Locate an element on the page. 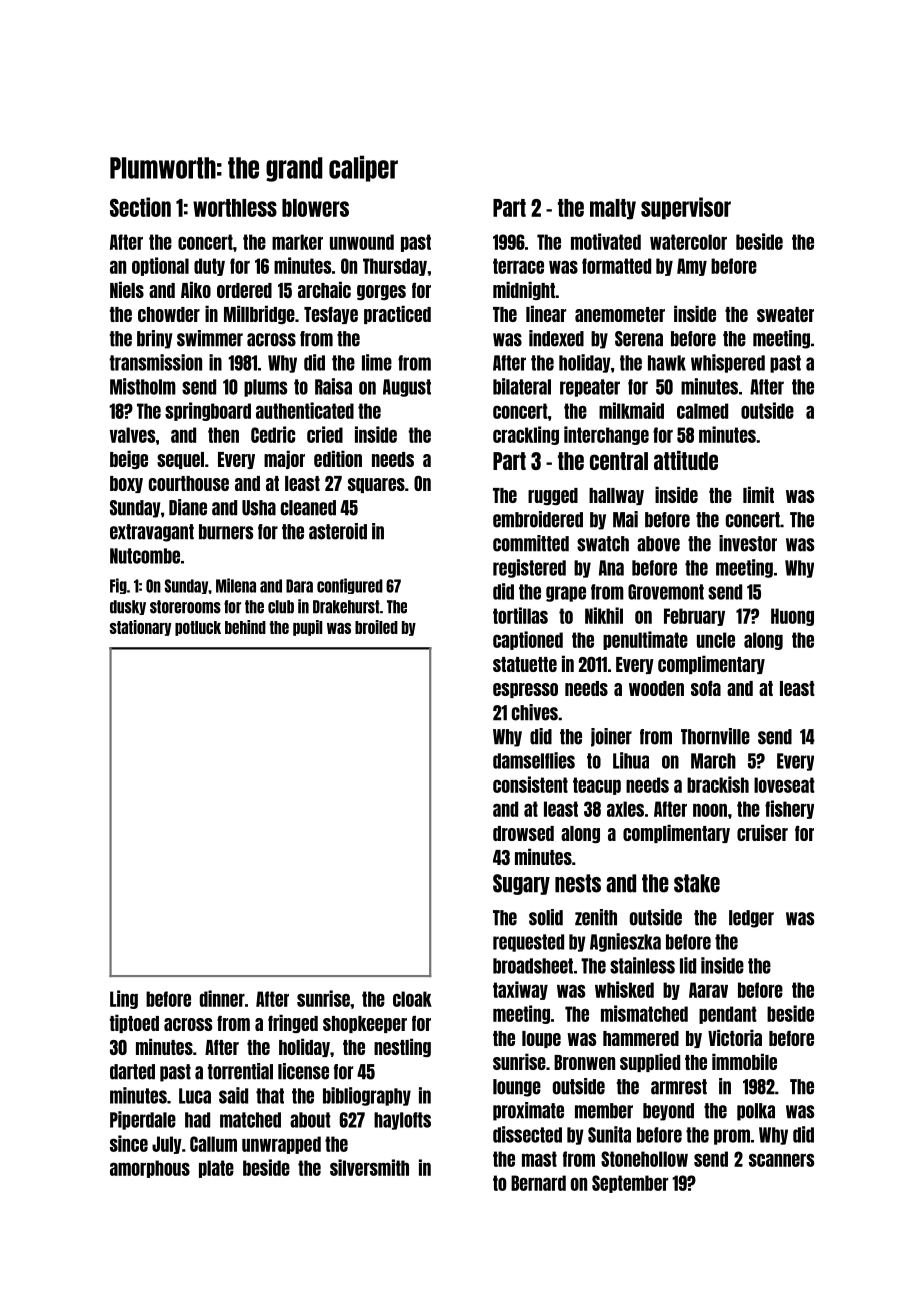 Image resolution: width=924 pixels, height=1311 pixels. tiptoed is located at coordinates (134, 1023).
